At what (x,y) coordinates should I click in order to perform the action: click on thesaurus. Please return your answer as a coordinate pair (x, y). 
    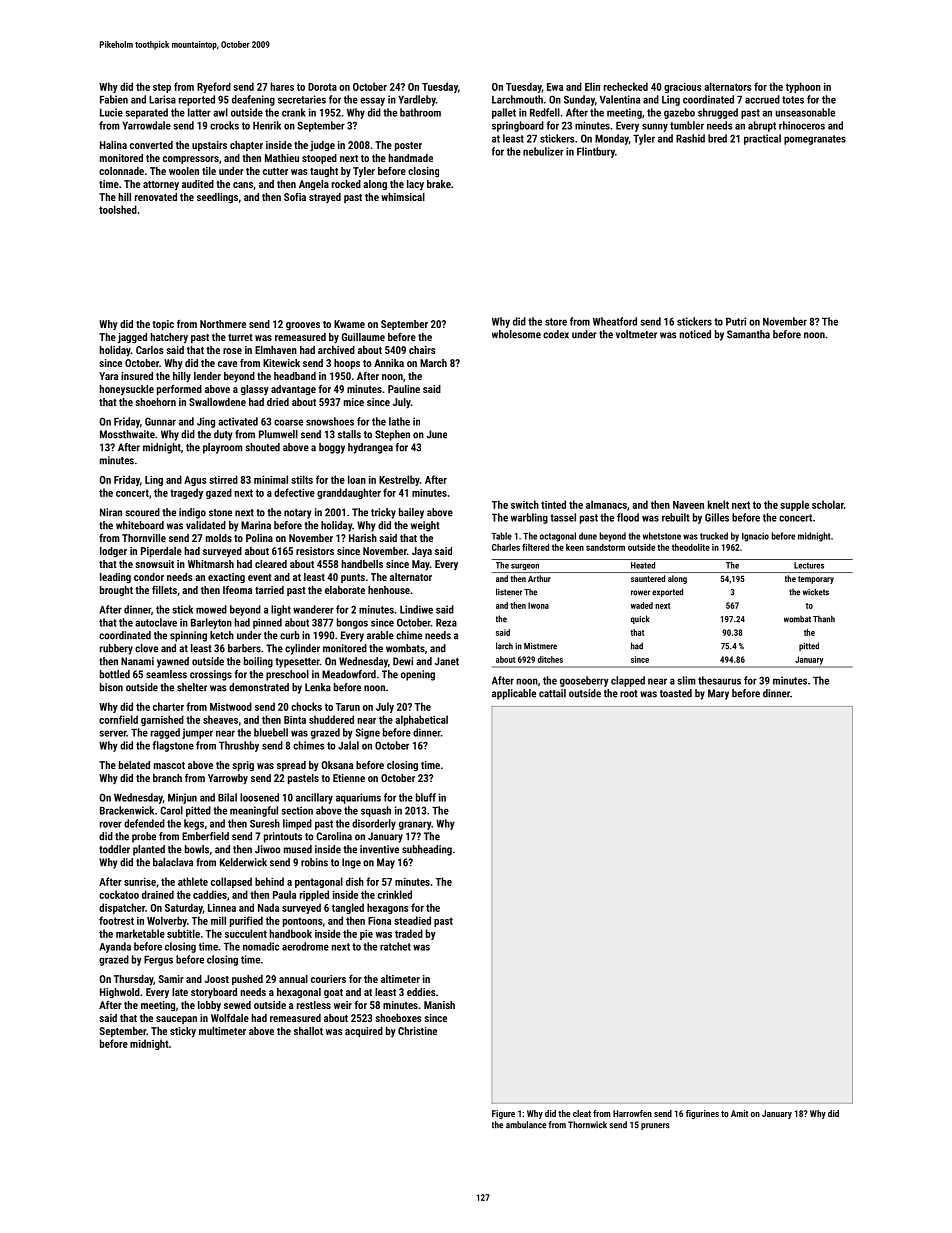
    Looking at the image, I should click on (719, 680).
